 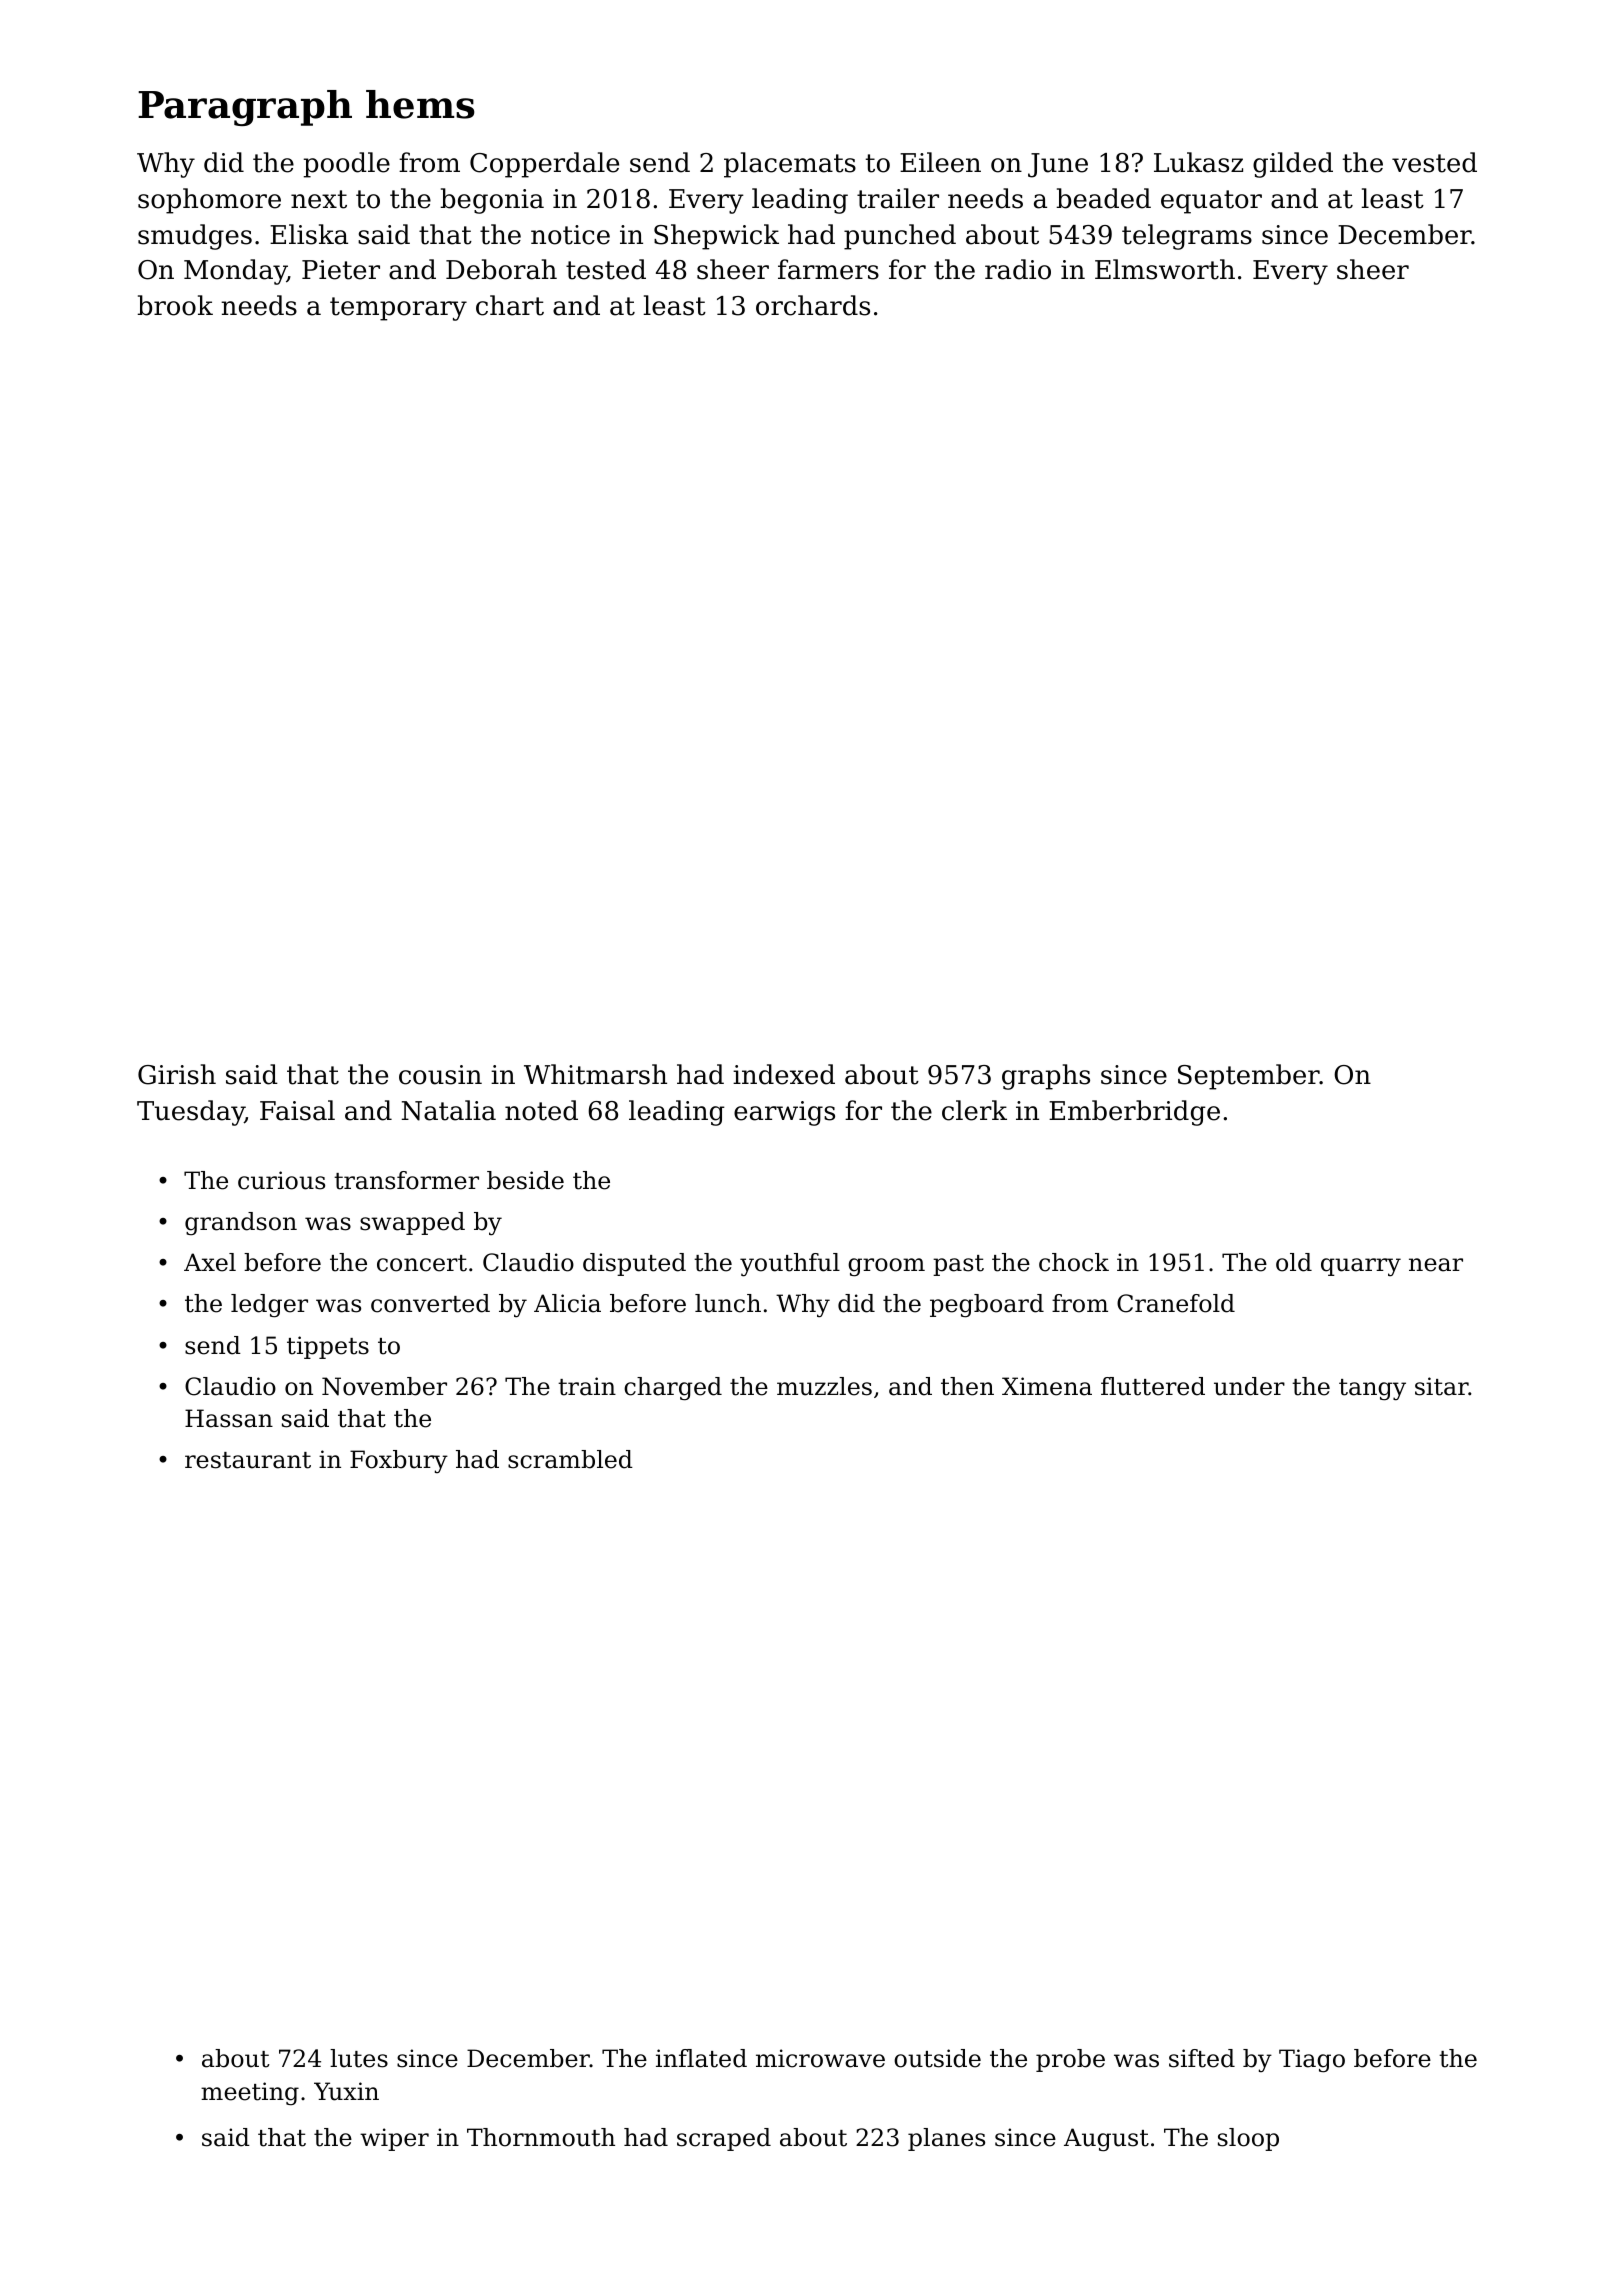 I want to click on cousin, so click(x=440, y=1075).
